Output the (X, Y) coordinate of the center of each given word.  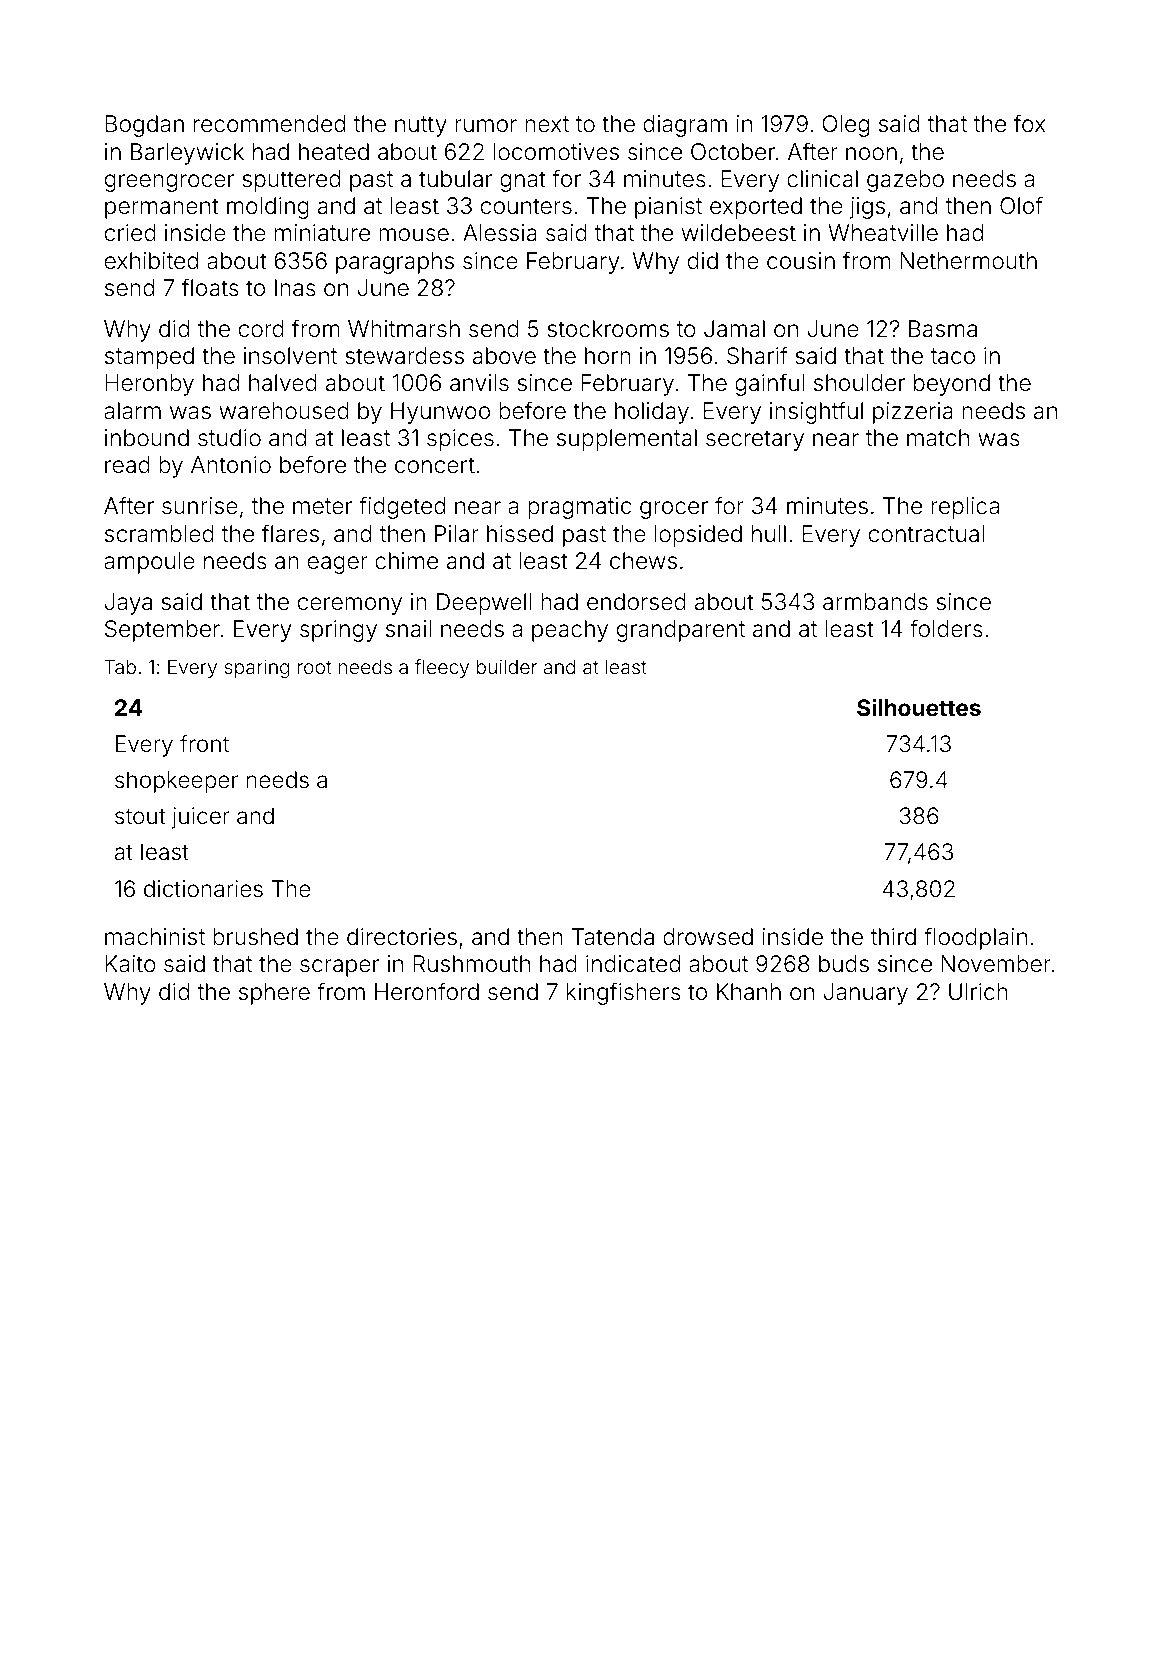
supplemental (627, 440)
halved (283, 383)
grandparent (681, 631)
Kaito (130, 964)
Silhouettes (919, 707)
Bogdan (144, 126)
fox (1029, 123)
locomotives (556, 152)
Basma (943, 329)
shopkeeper (176, 782)
